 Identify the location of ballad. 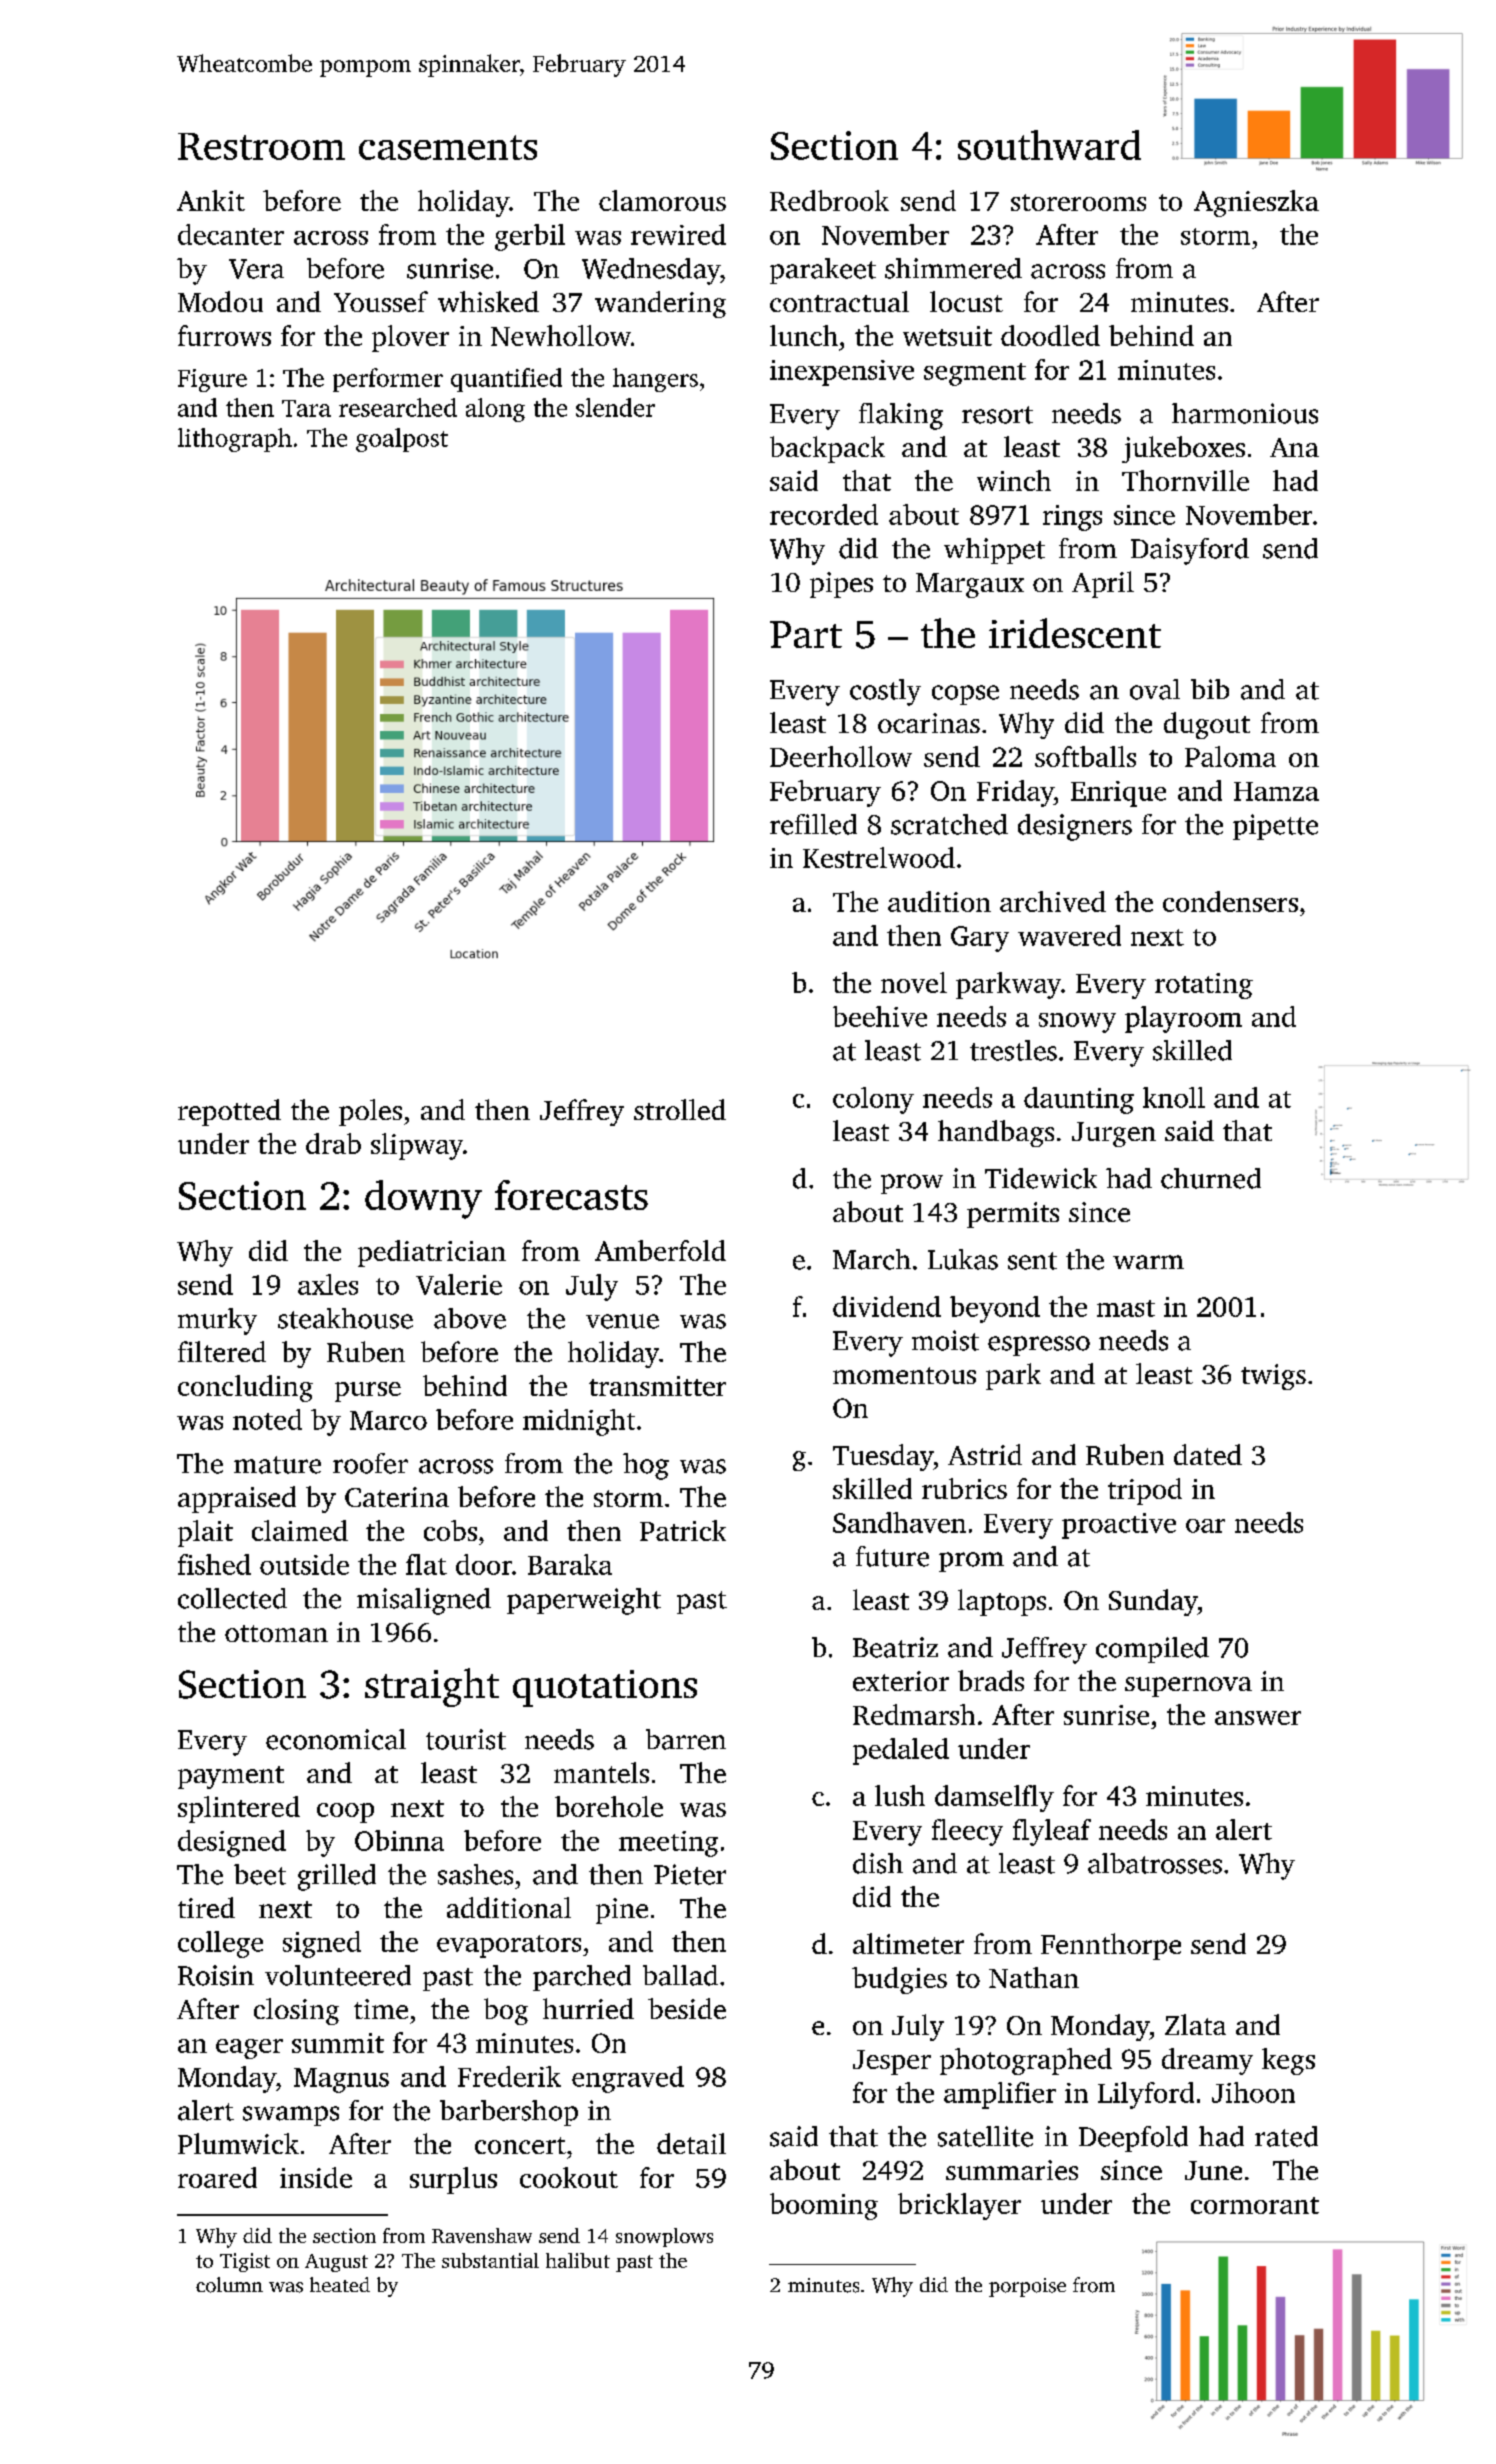
(680, 1975).
